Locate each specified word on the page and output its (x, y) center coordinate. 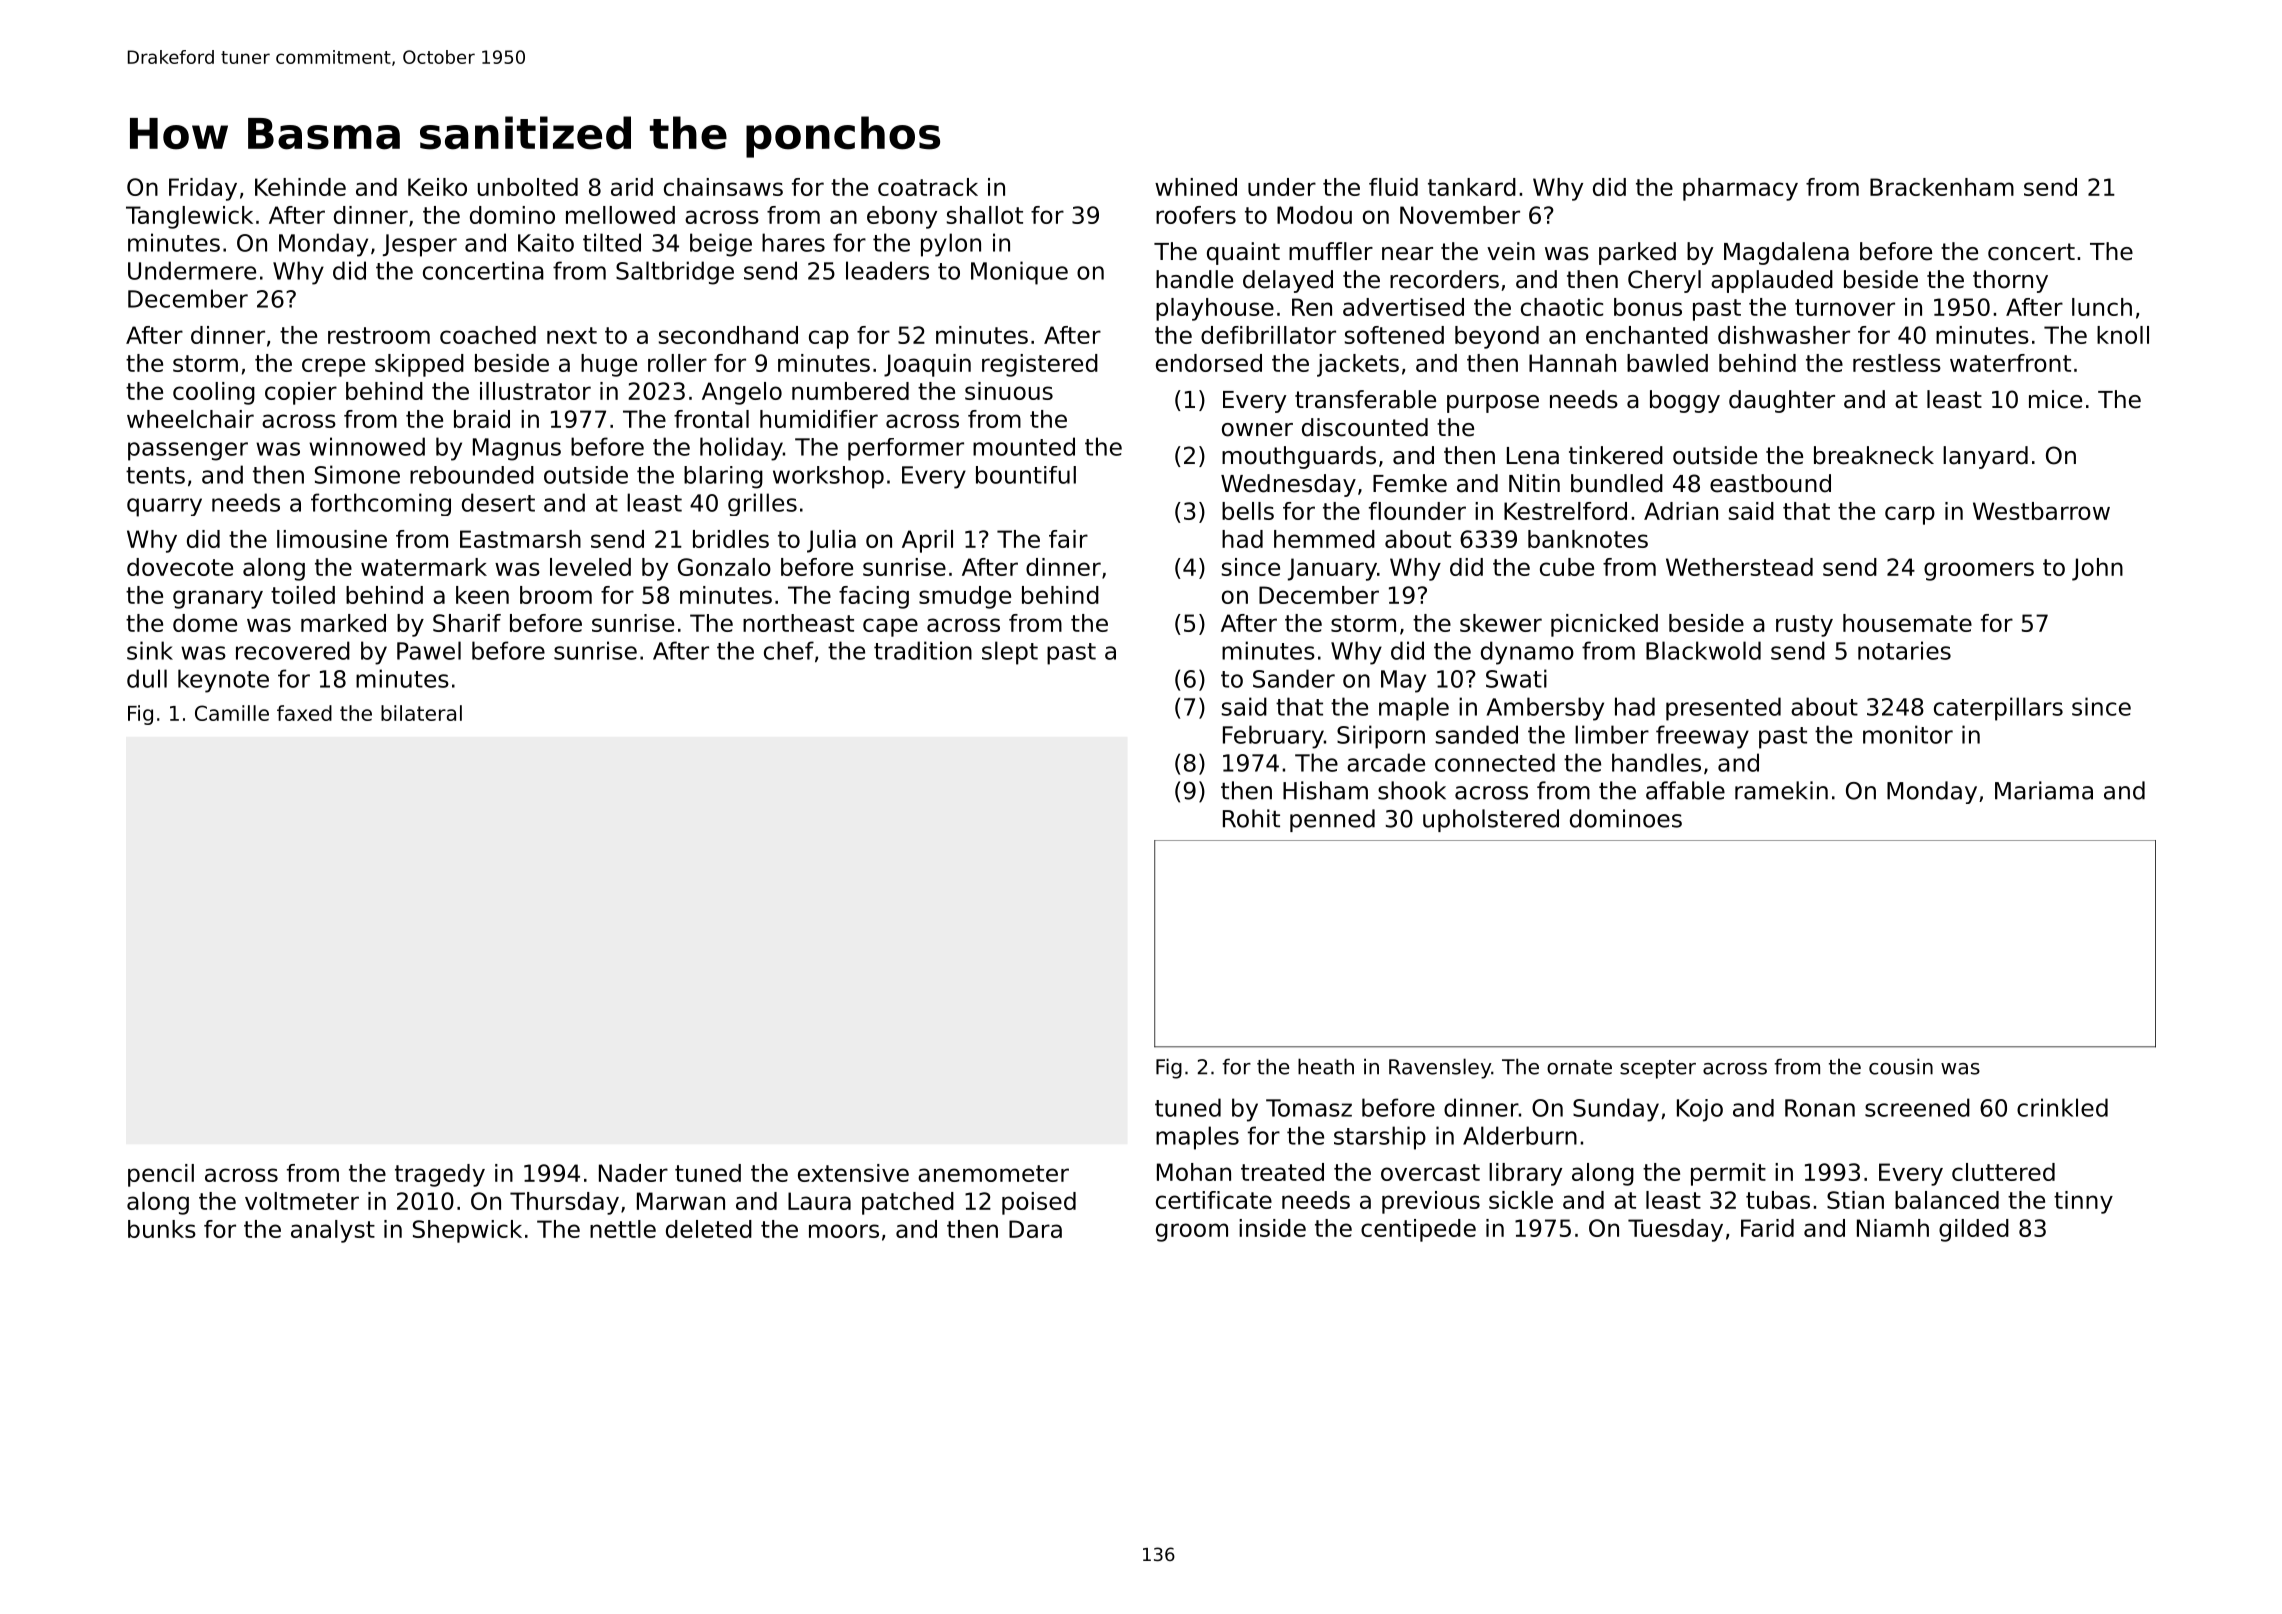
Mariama (2044, 790)
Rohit (1251, 818)
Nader (633, 1173)
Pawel (429, 650)
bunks (162, 1229)
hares (793, 242)
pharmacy (1740, 189)
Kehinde (300, 187)
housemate (1907, 623)
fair (1068, 539)
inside (1272, 1228)
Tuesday (1675, 1230)
